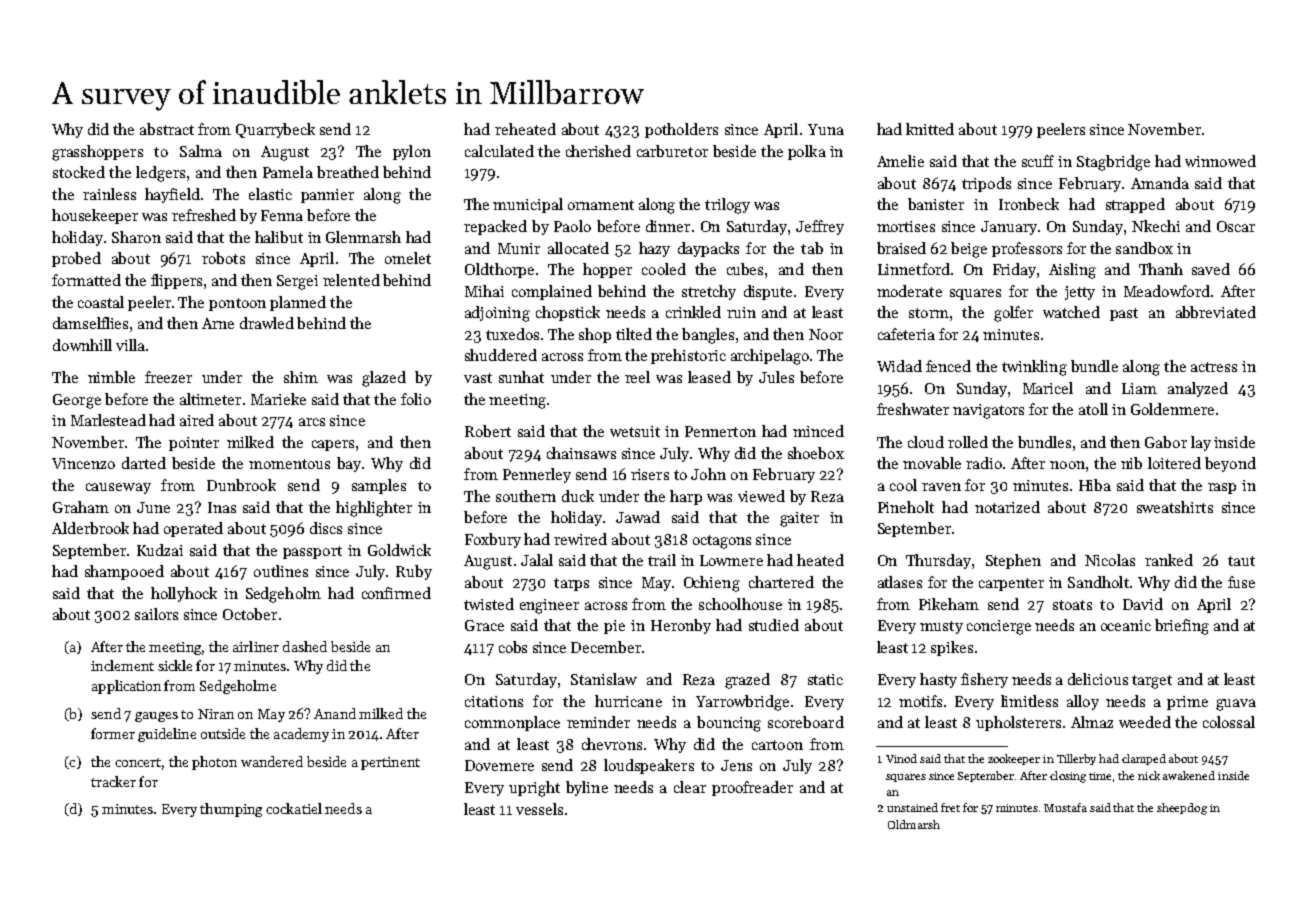 Image resolution: width=1308 pixels, height=924 pixels. I want to click on photon, so click(214, 763).
